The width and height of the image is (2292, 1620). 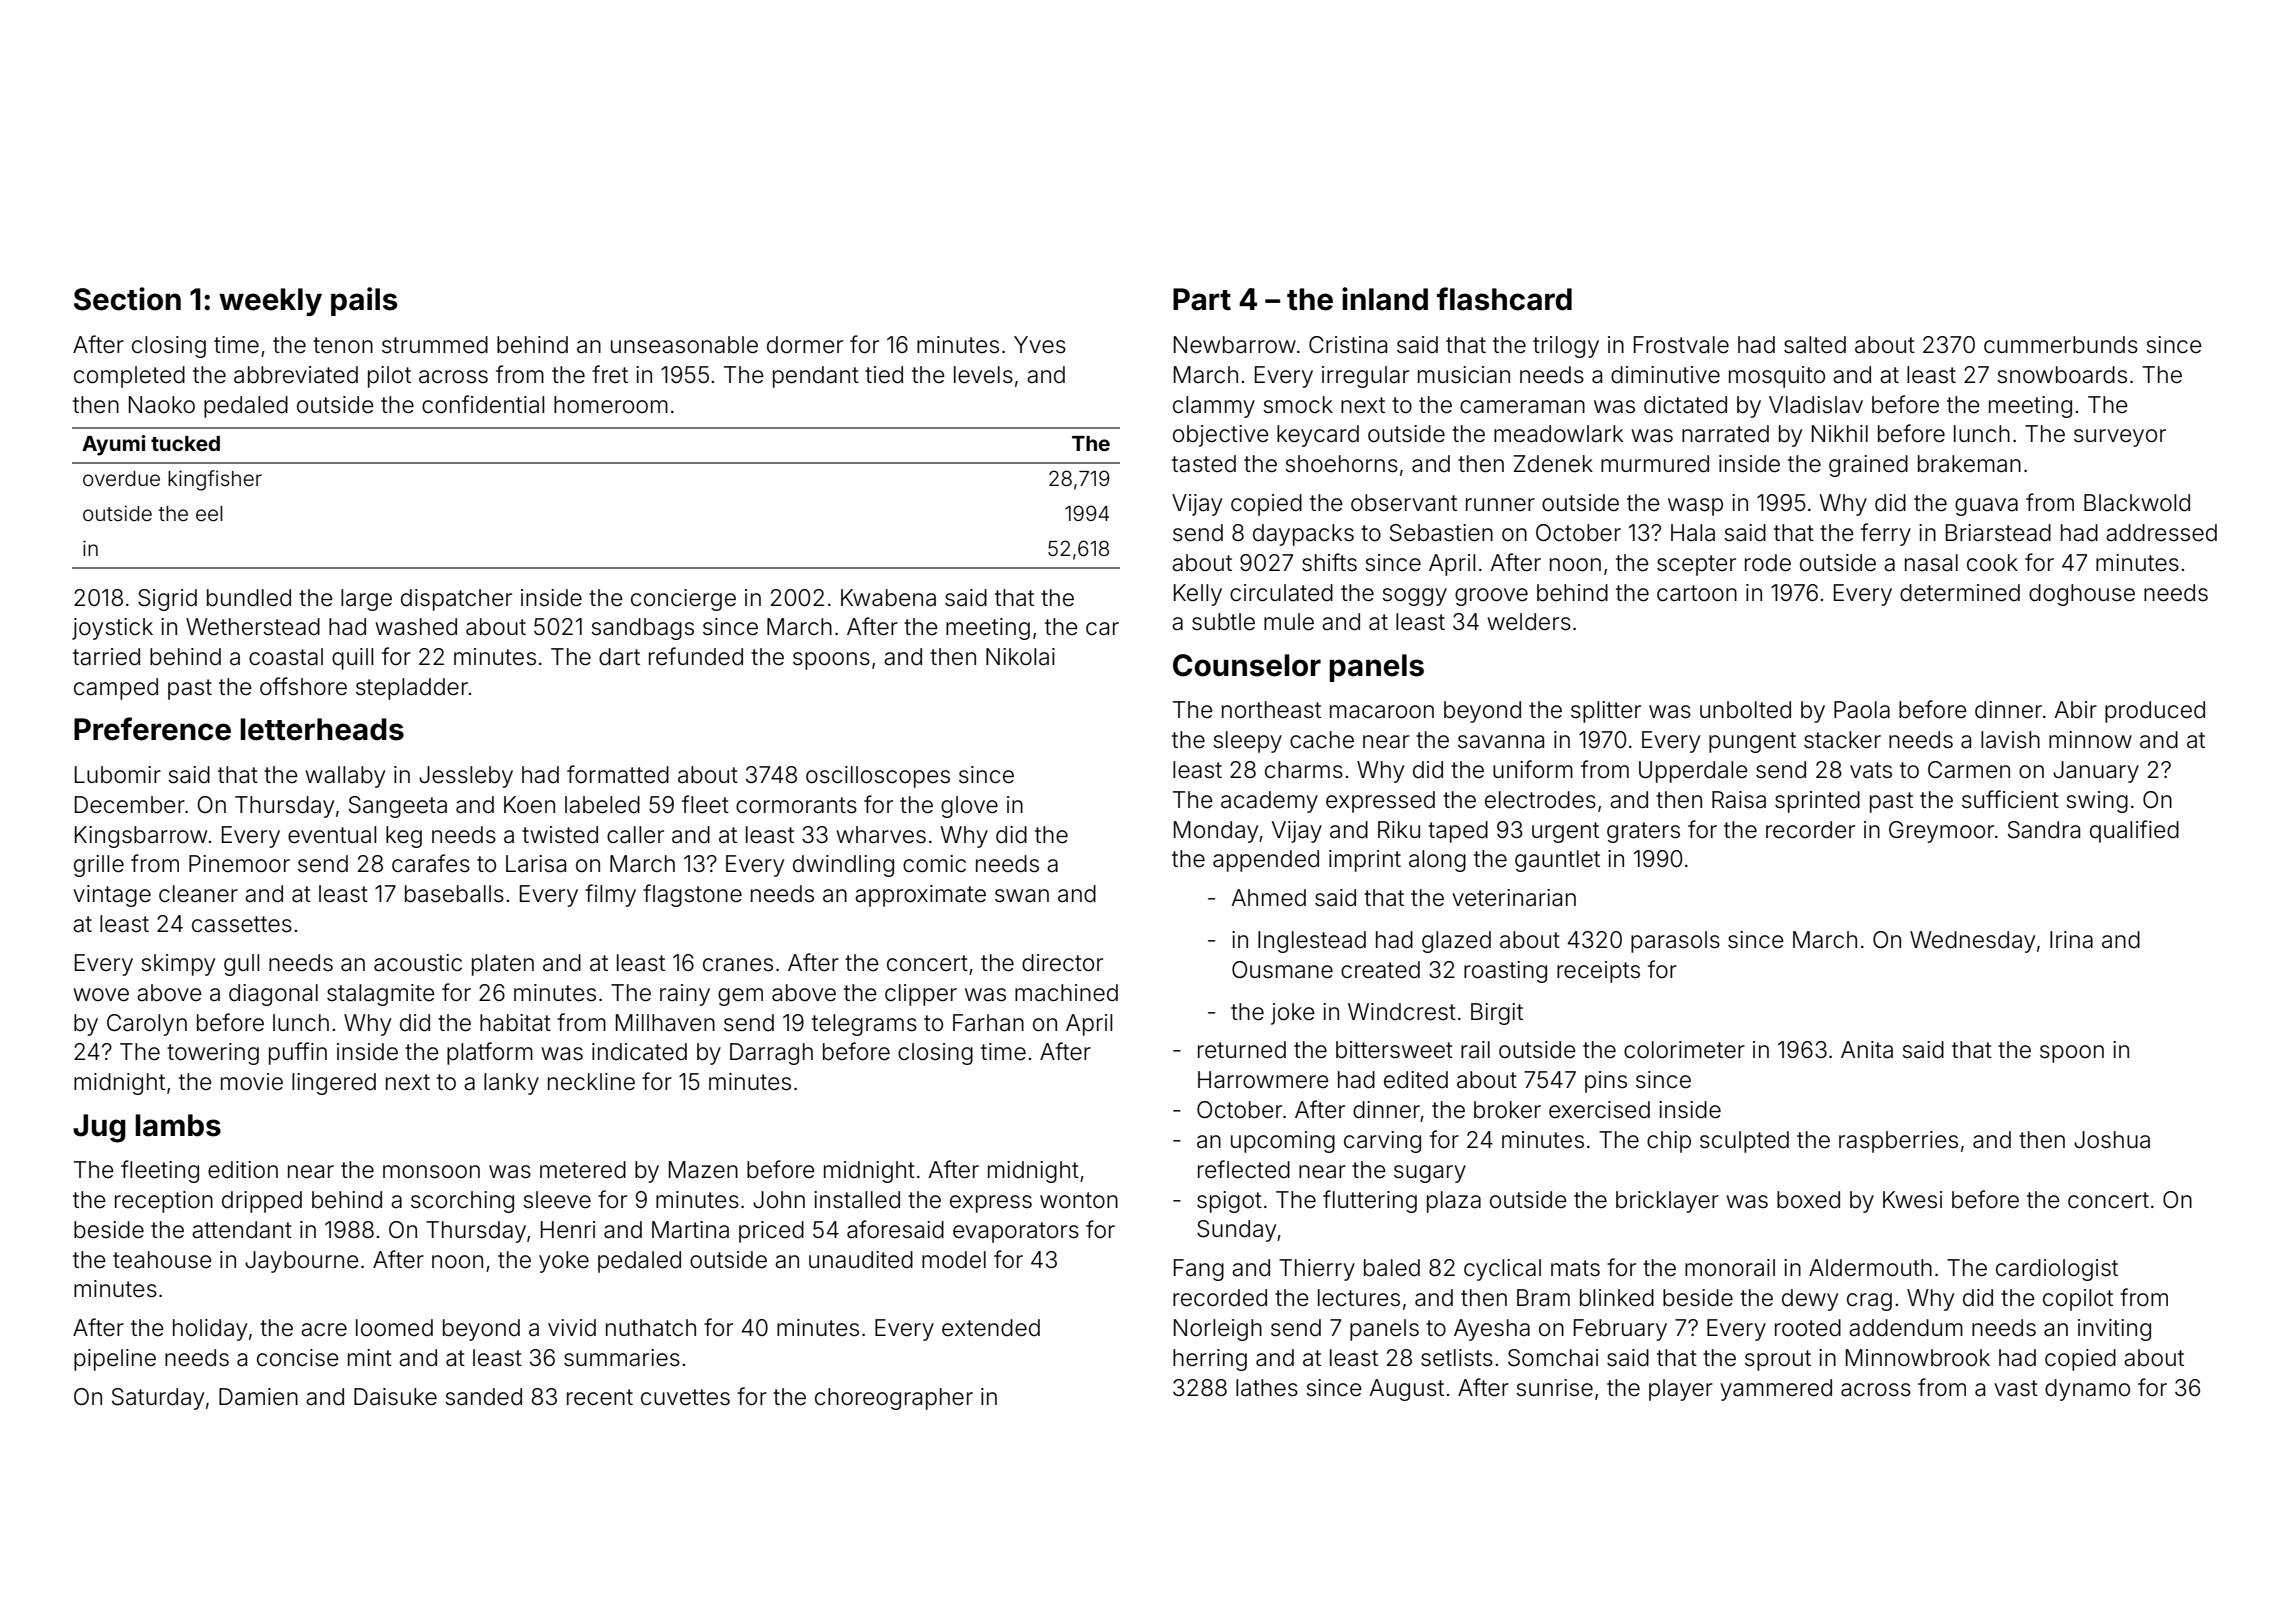 I want to click on yoke, so click(x=564, y=1262).
